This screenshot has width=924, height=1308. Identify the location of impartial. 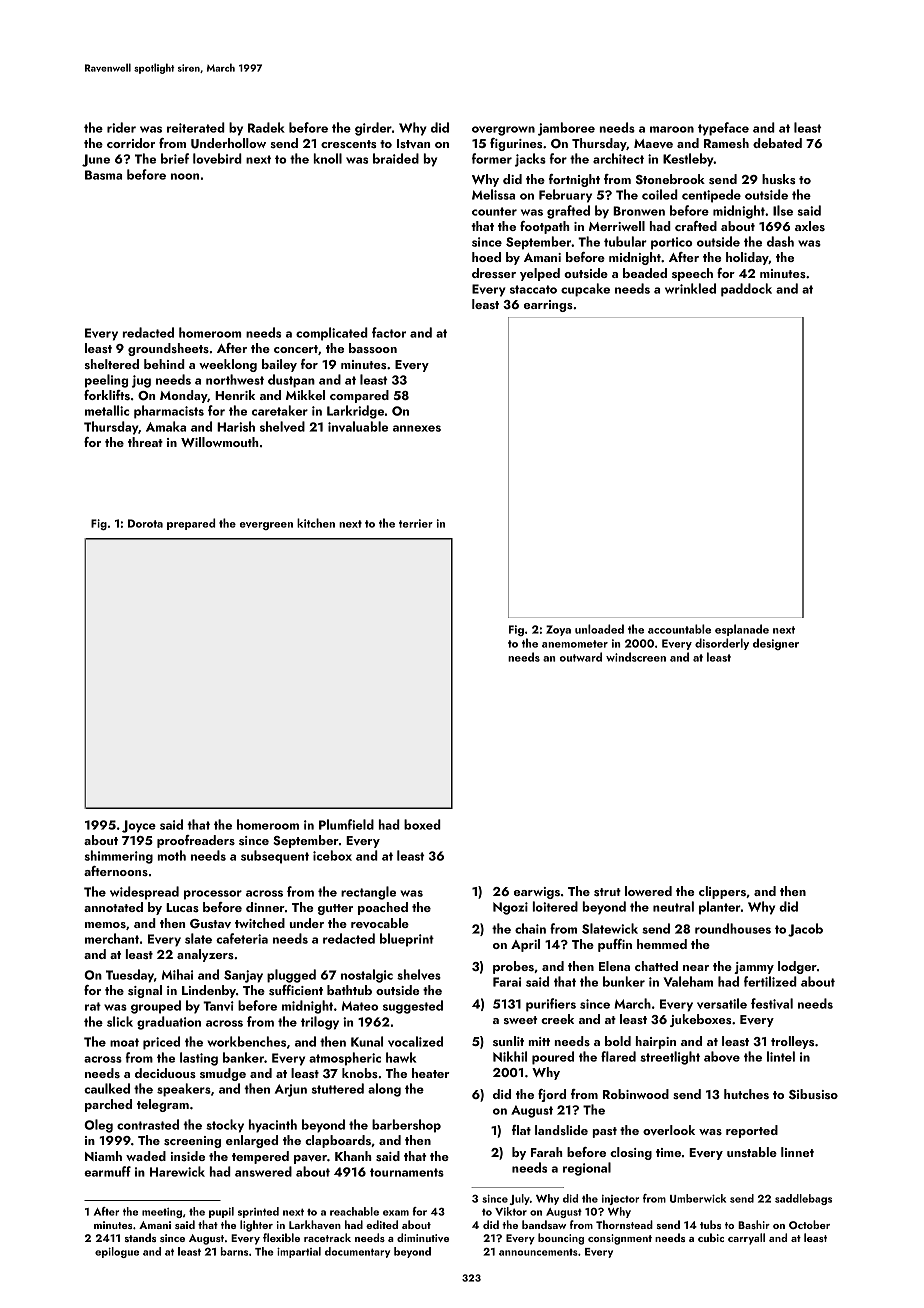
(299, 1252).
